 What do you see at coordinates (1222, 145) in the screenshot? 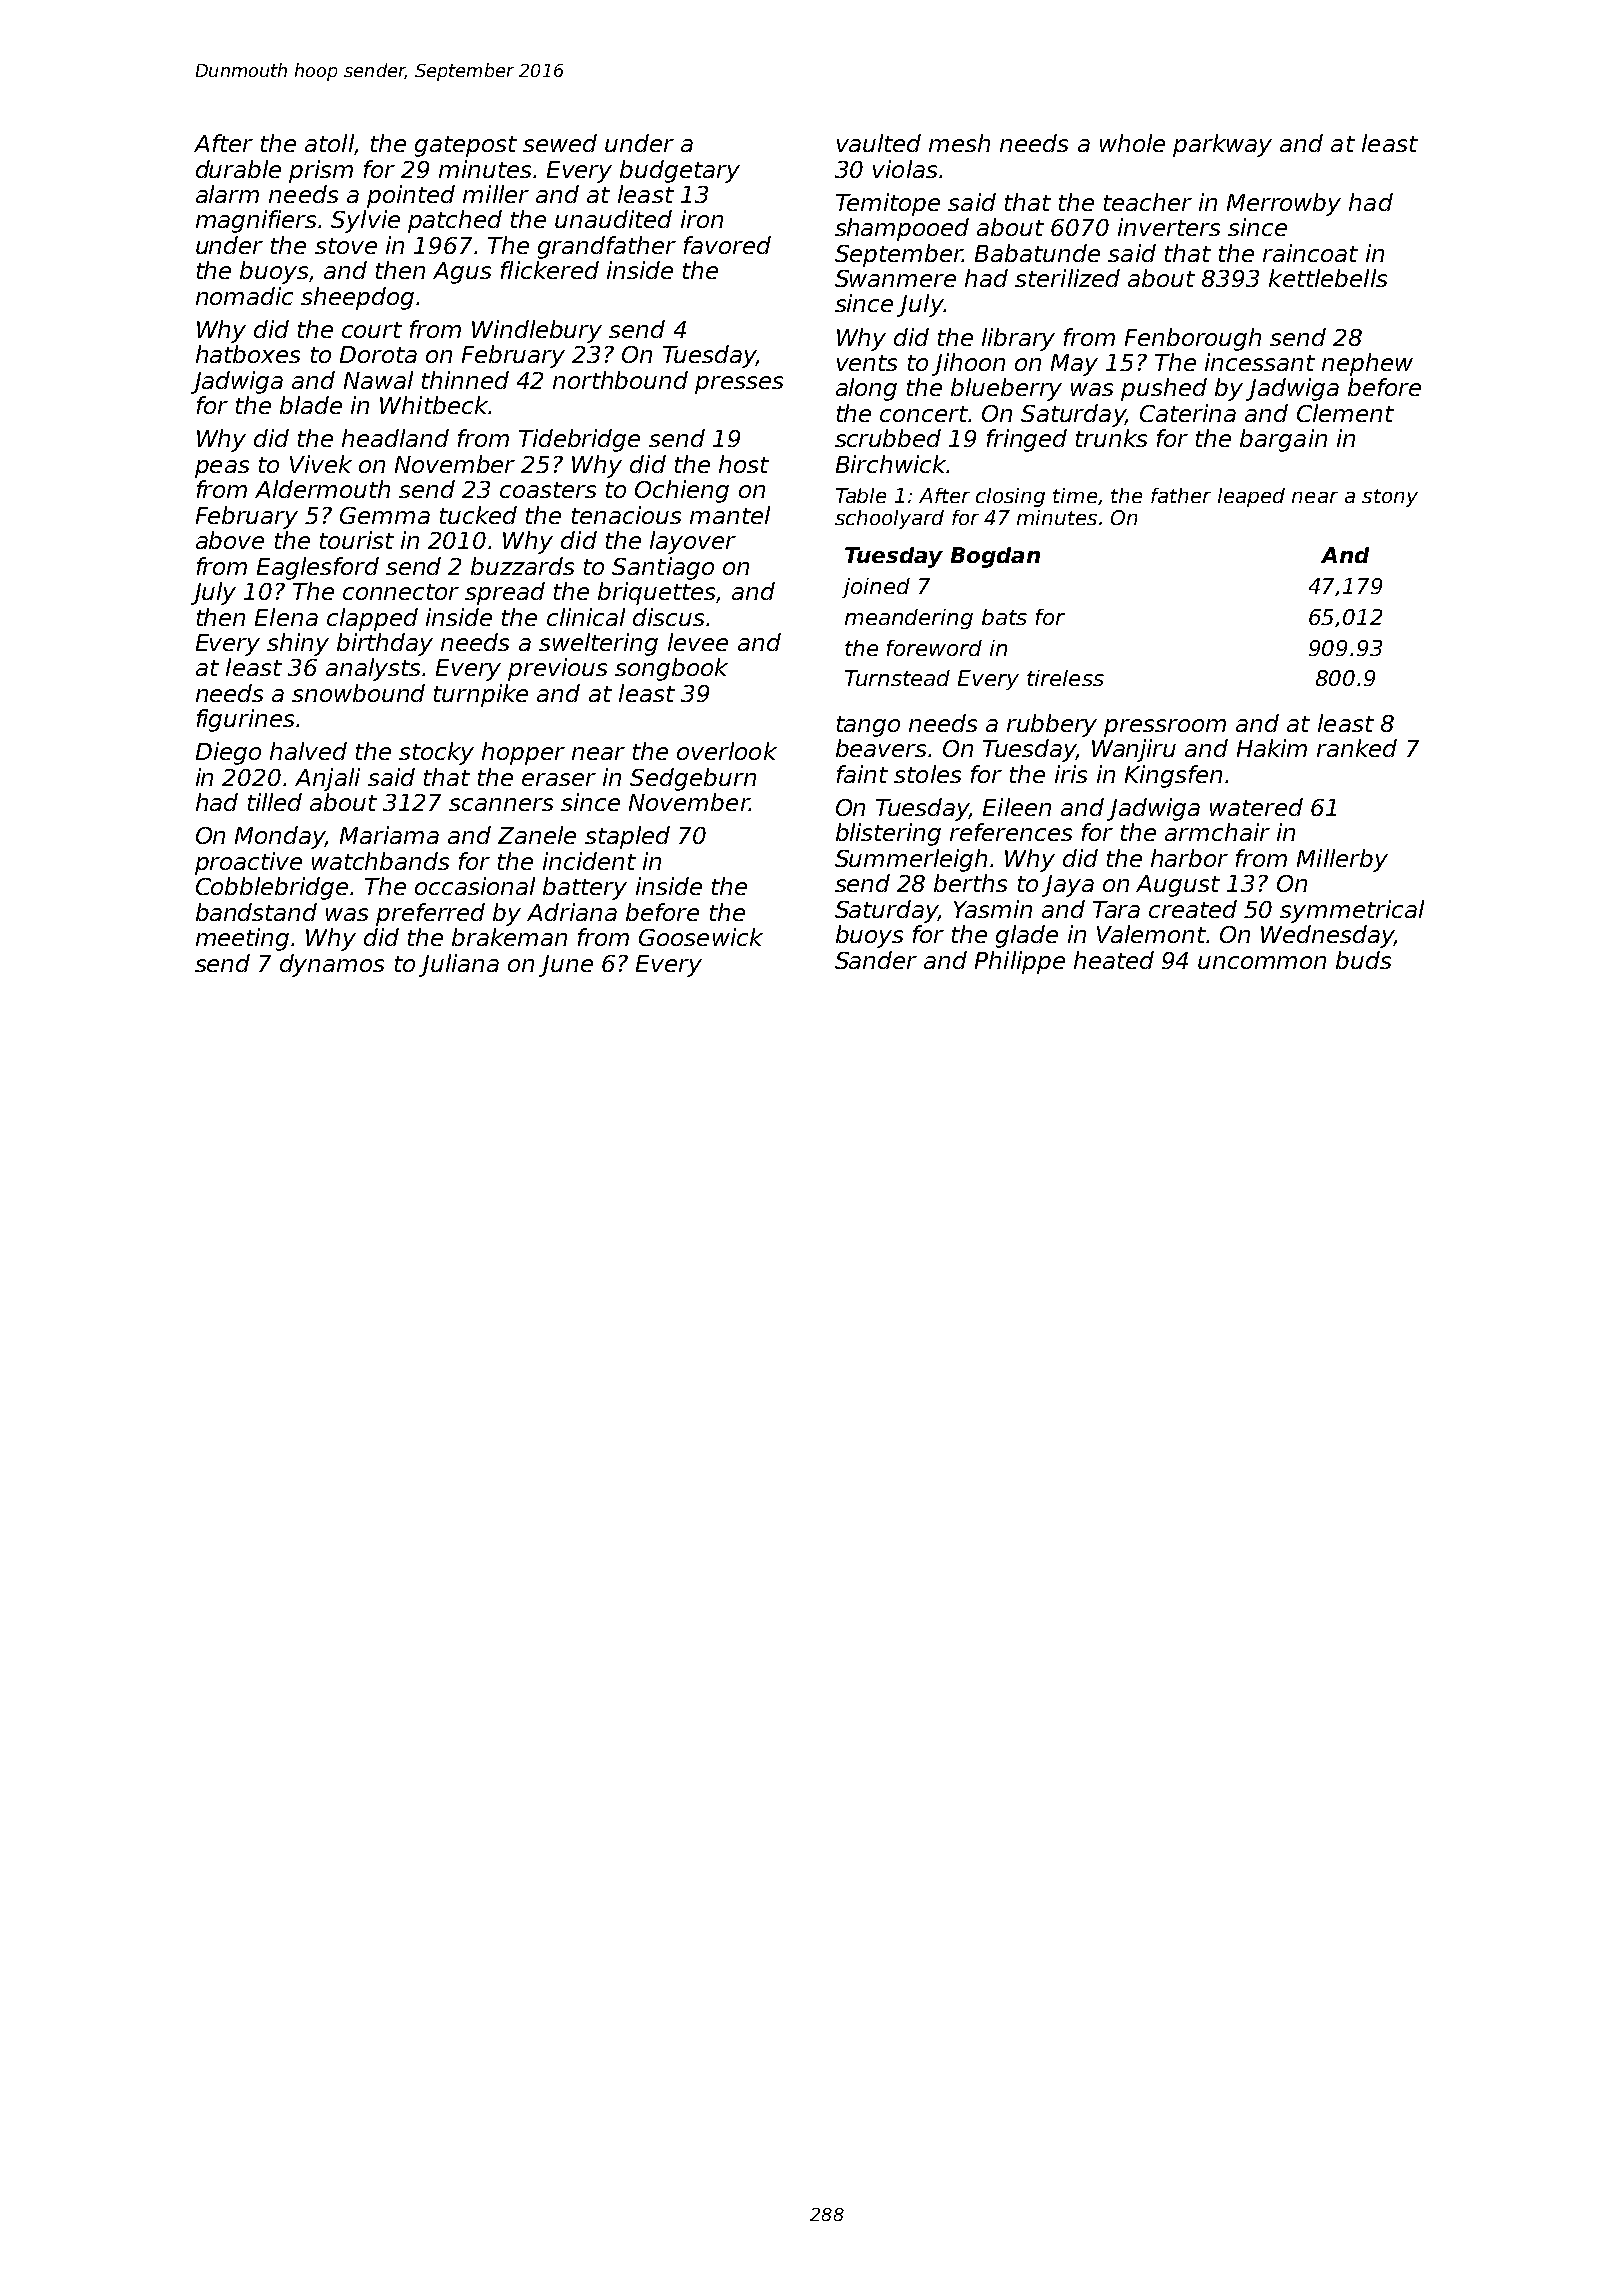
I see `parkway` at bounding box center [1222, 145].
